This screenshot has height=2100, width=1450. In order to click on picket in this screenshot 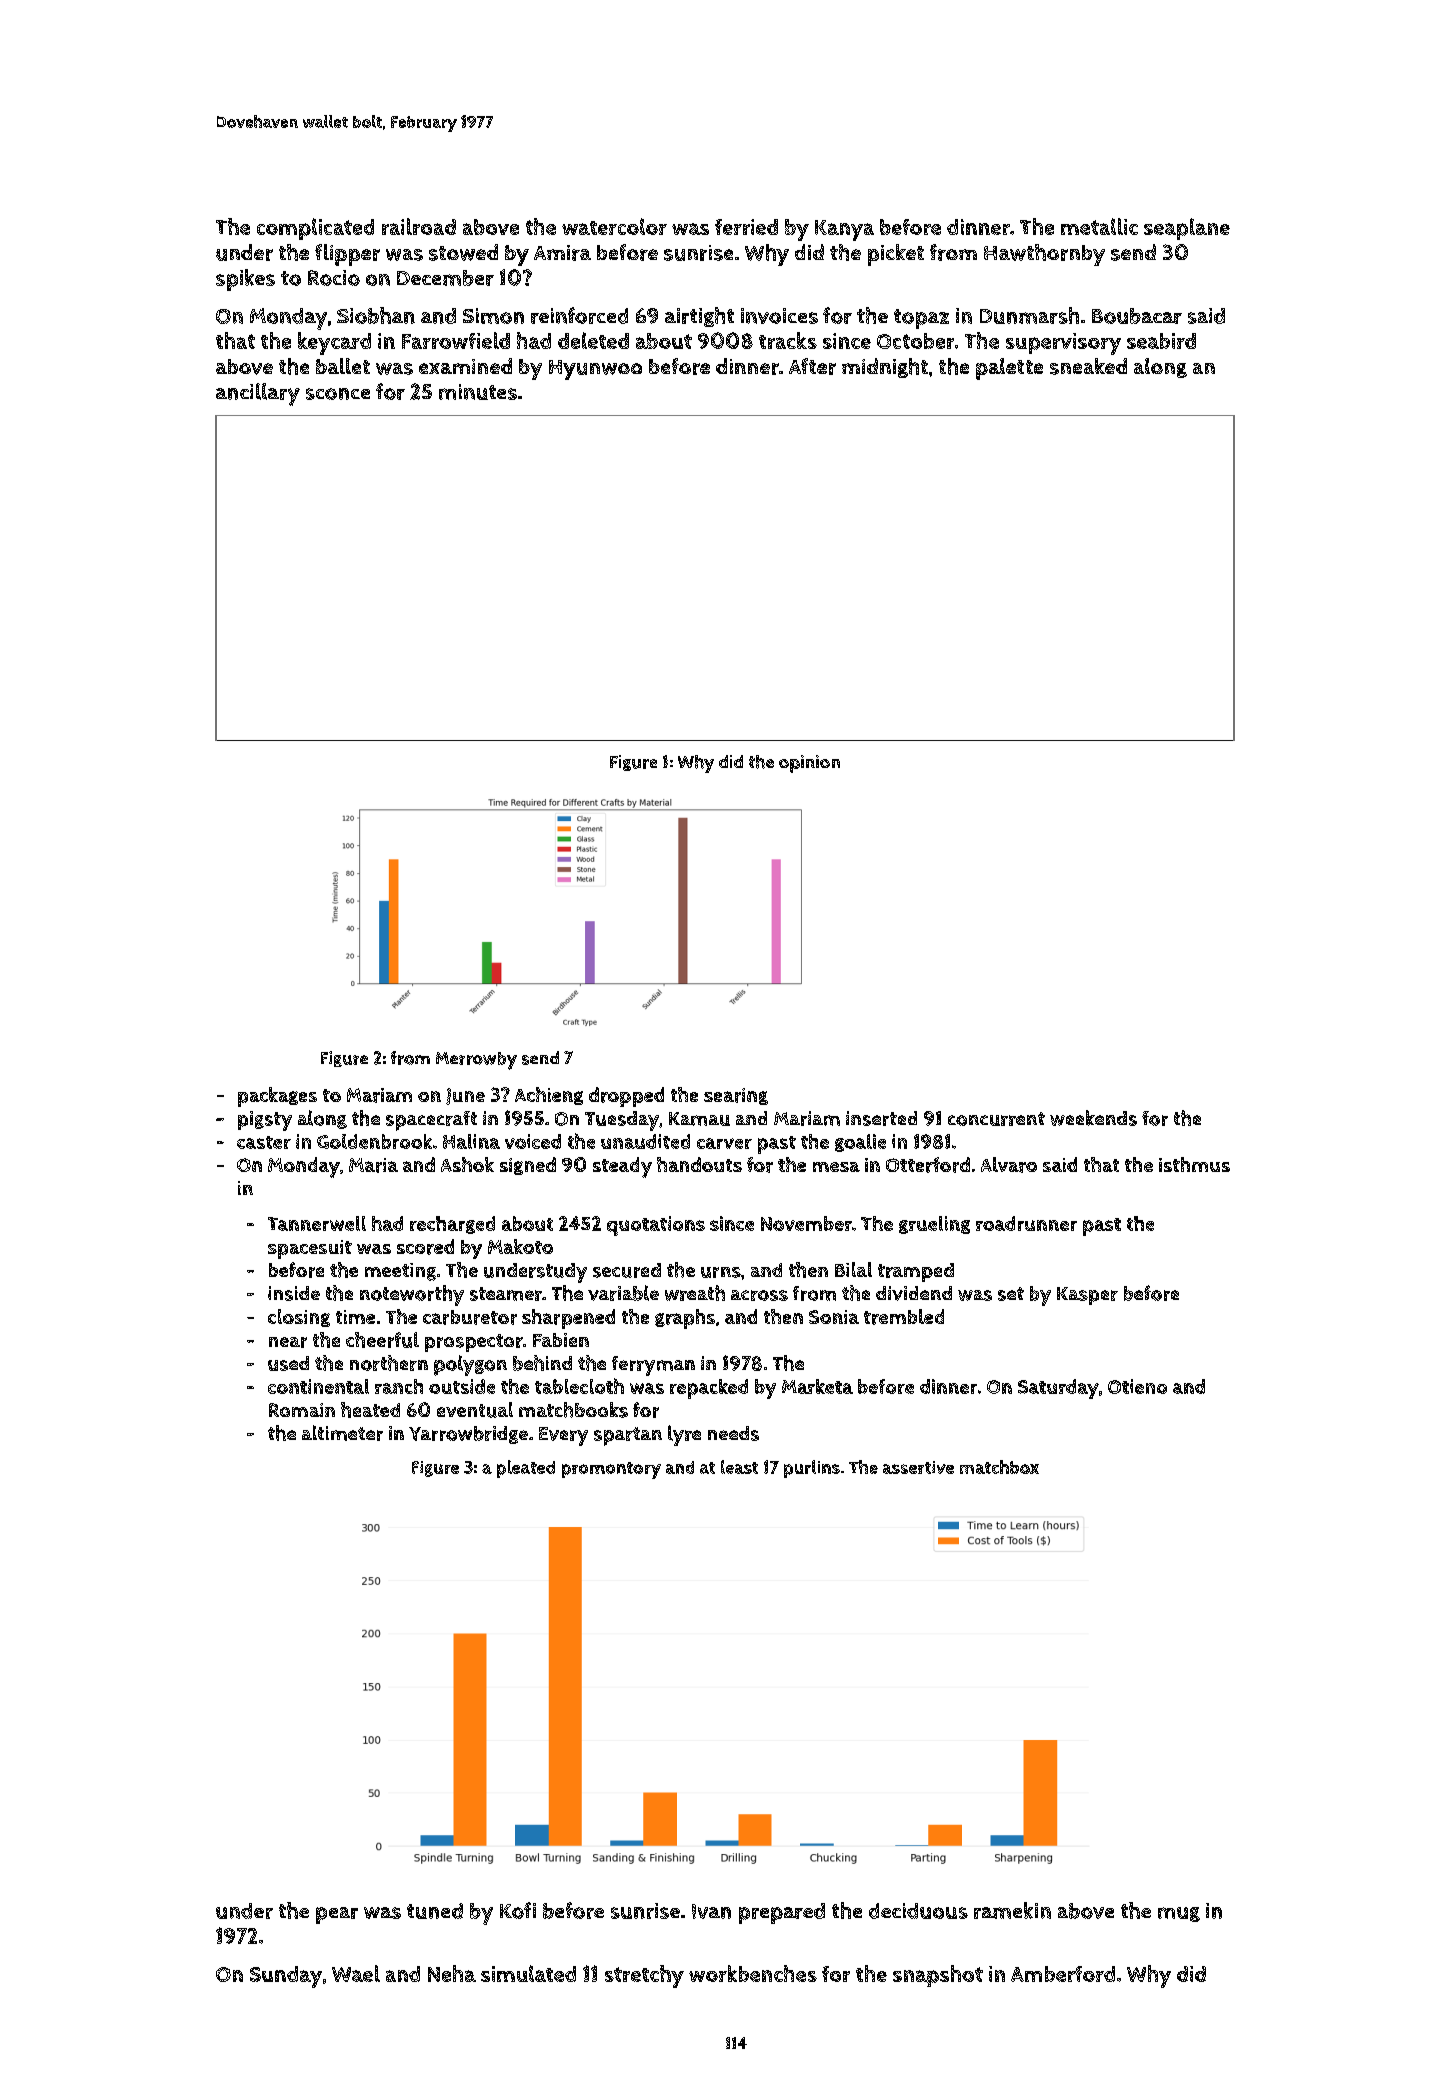, I will do `click(896, 255)`.
